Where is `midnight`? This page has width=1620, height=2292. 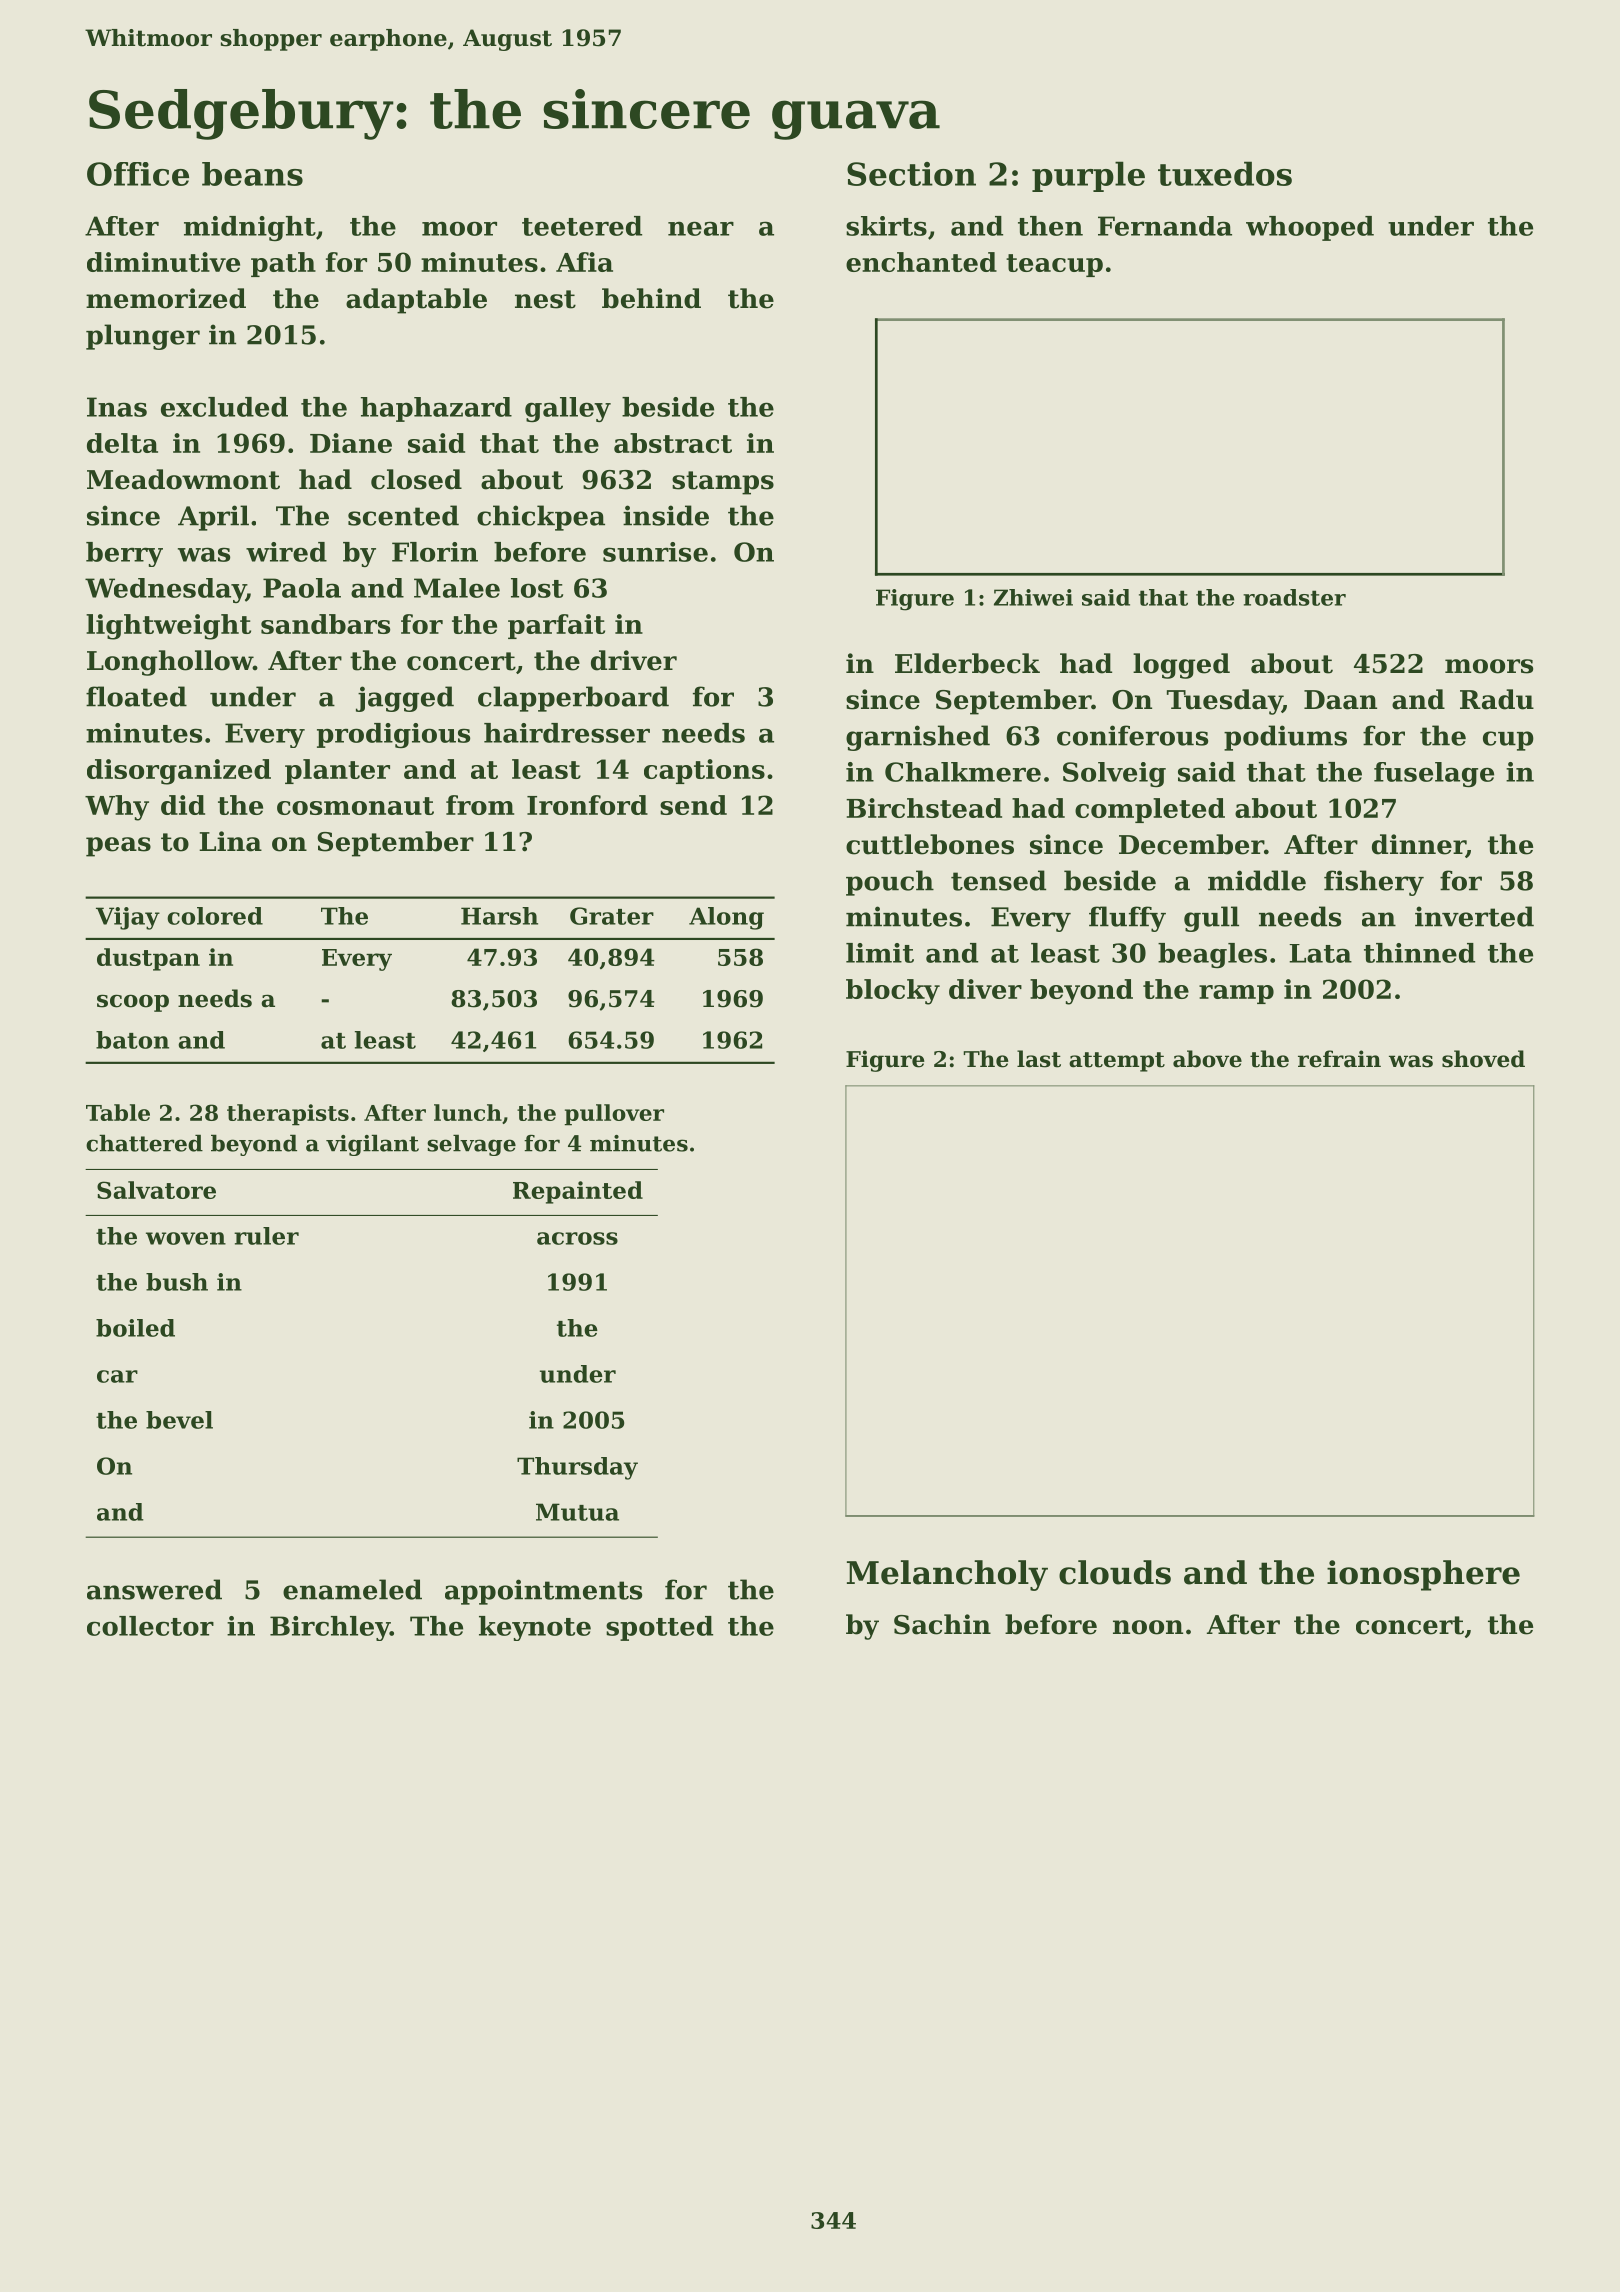 midnight is located at coordinates (250, 228).
